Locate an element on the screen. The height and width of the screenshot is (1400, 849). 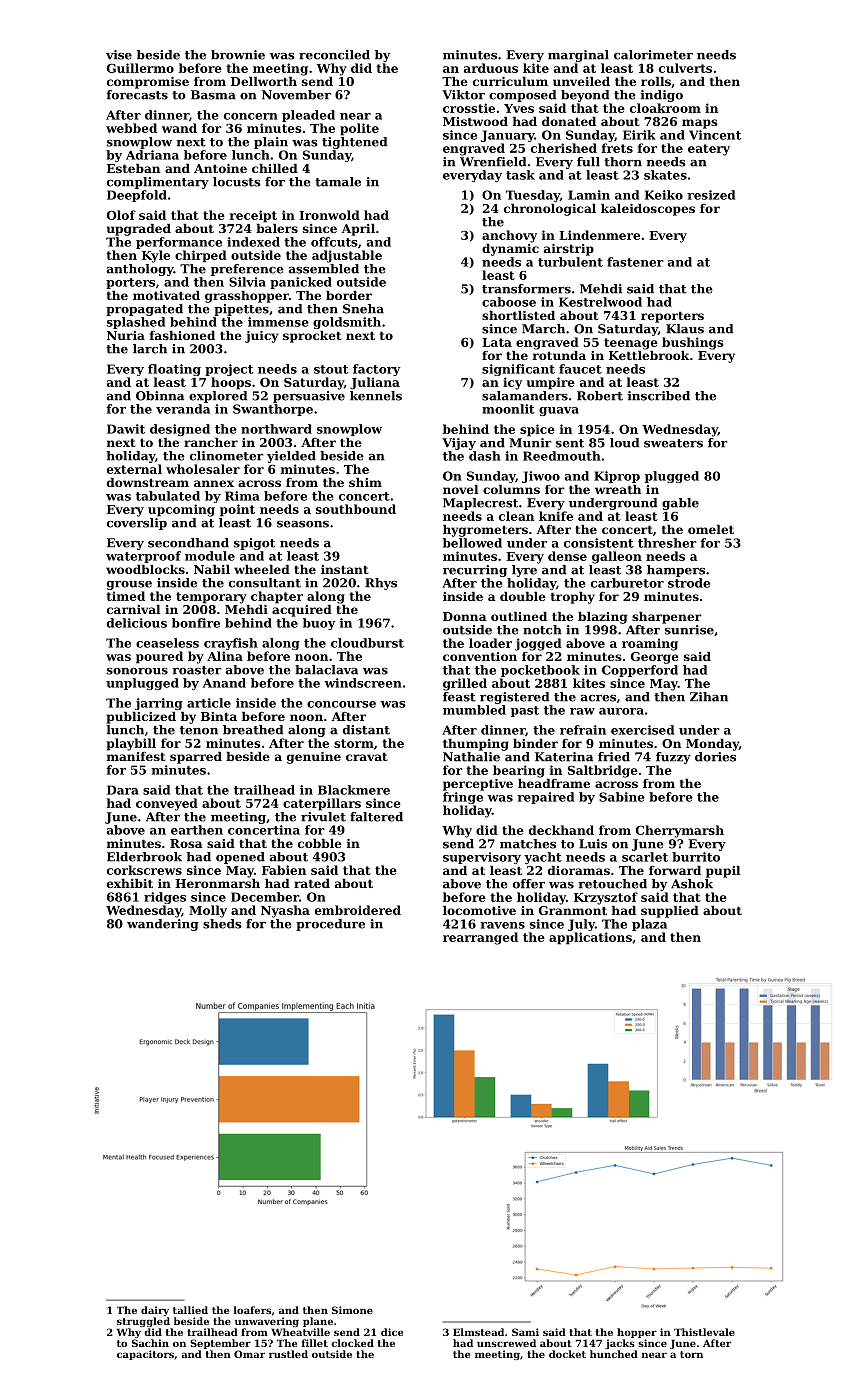
supervisory is located at coordinates (482, 858).
